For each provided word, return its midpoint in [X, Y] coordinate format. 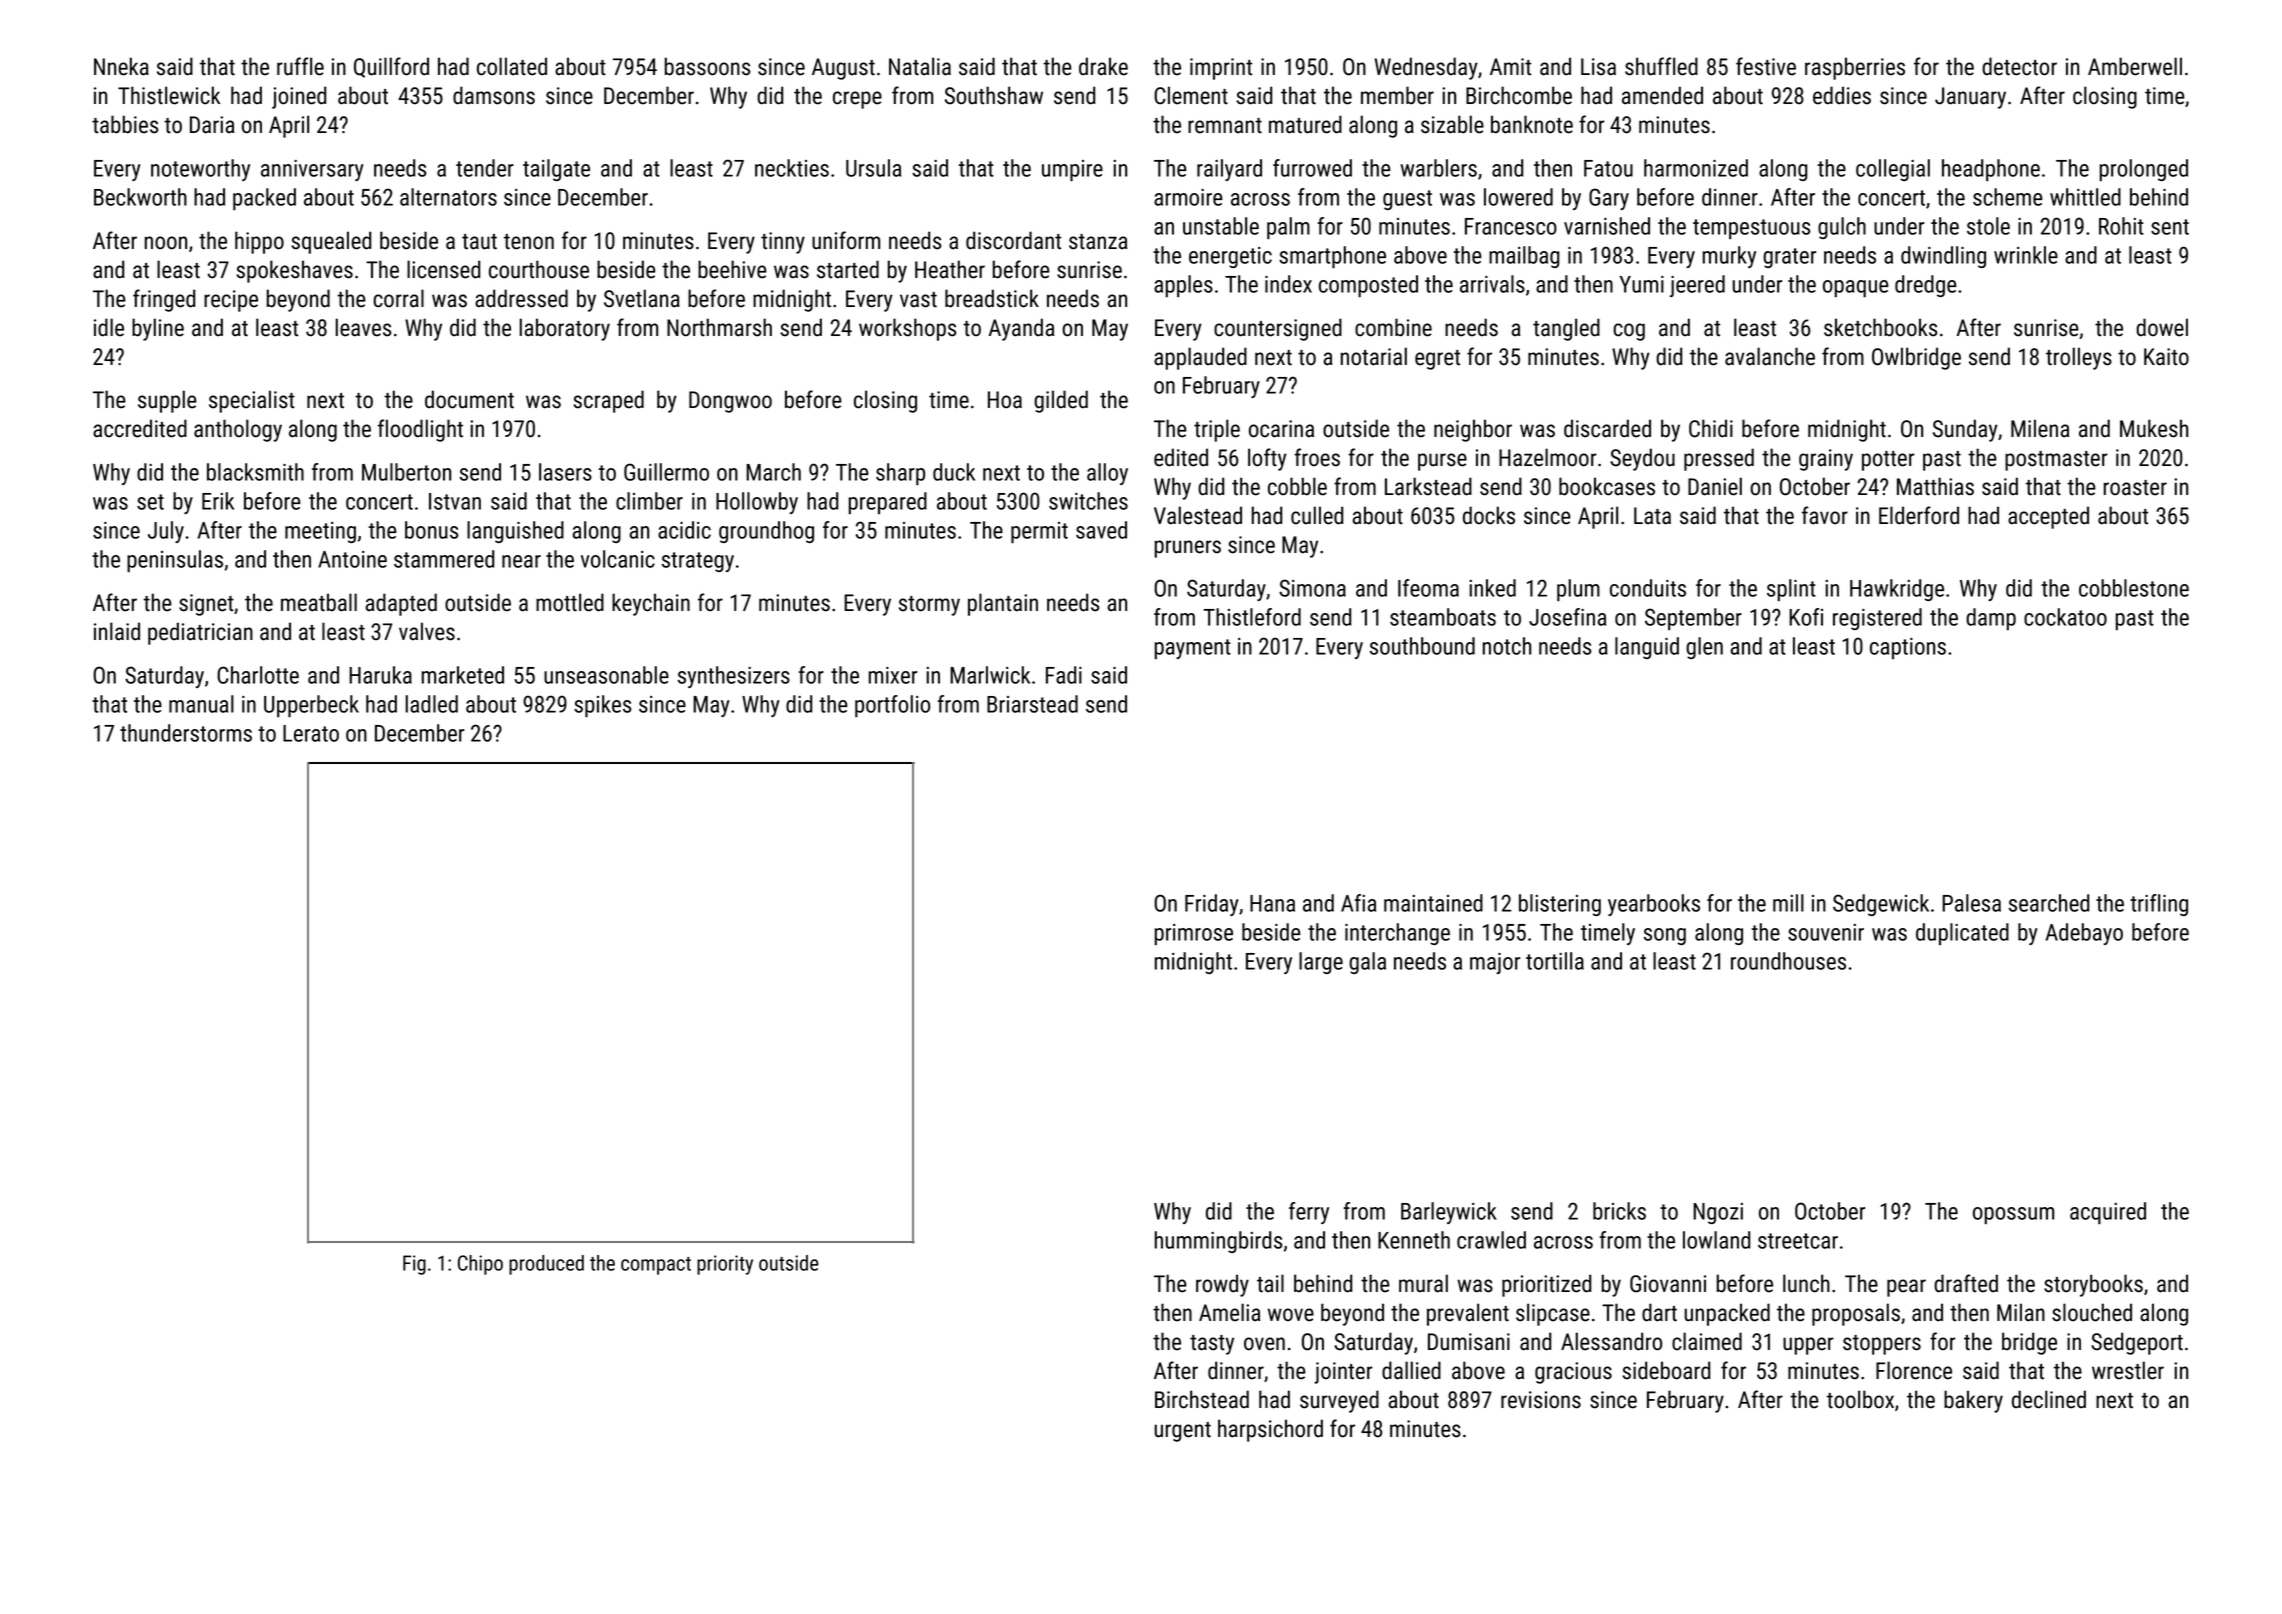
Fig [414, 1265]
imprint [1221, 69]
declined [2049, 1399]
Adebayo [2084, 934]
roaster [2135, 488]
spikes [602, 706]
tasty [1212, 1345]
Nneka [121, 66]
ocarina [1281, 429]
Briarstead [1032, 704]
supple [167, 401]
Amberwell [2135, 66]
